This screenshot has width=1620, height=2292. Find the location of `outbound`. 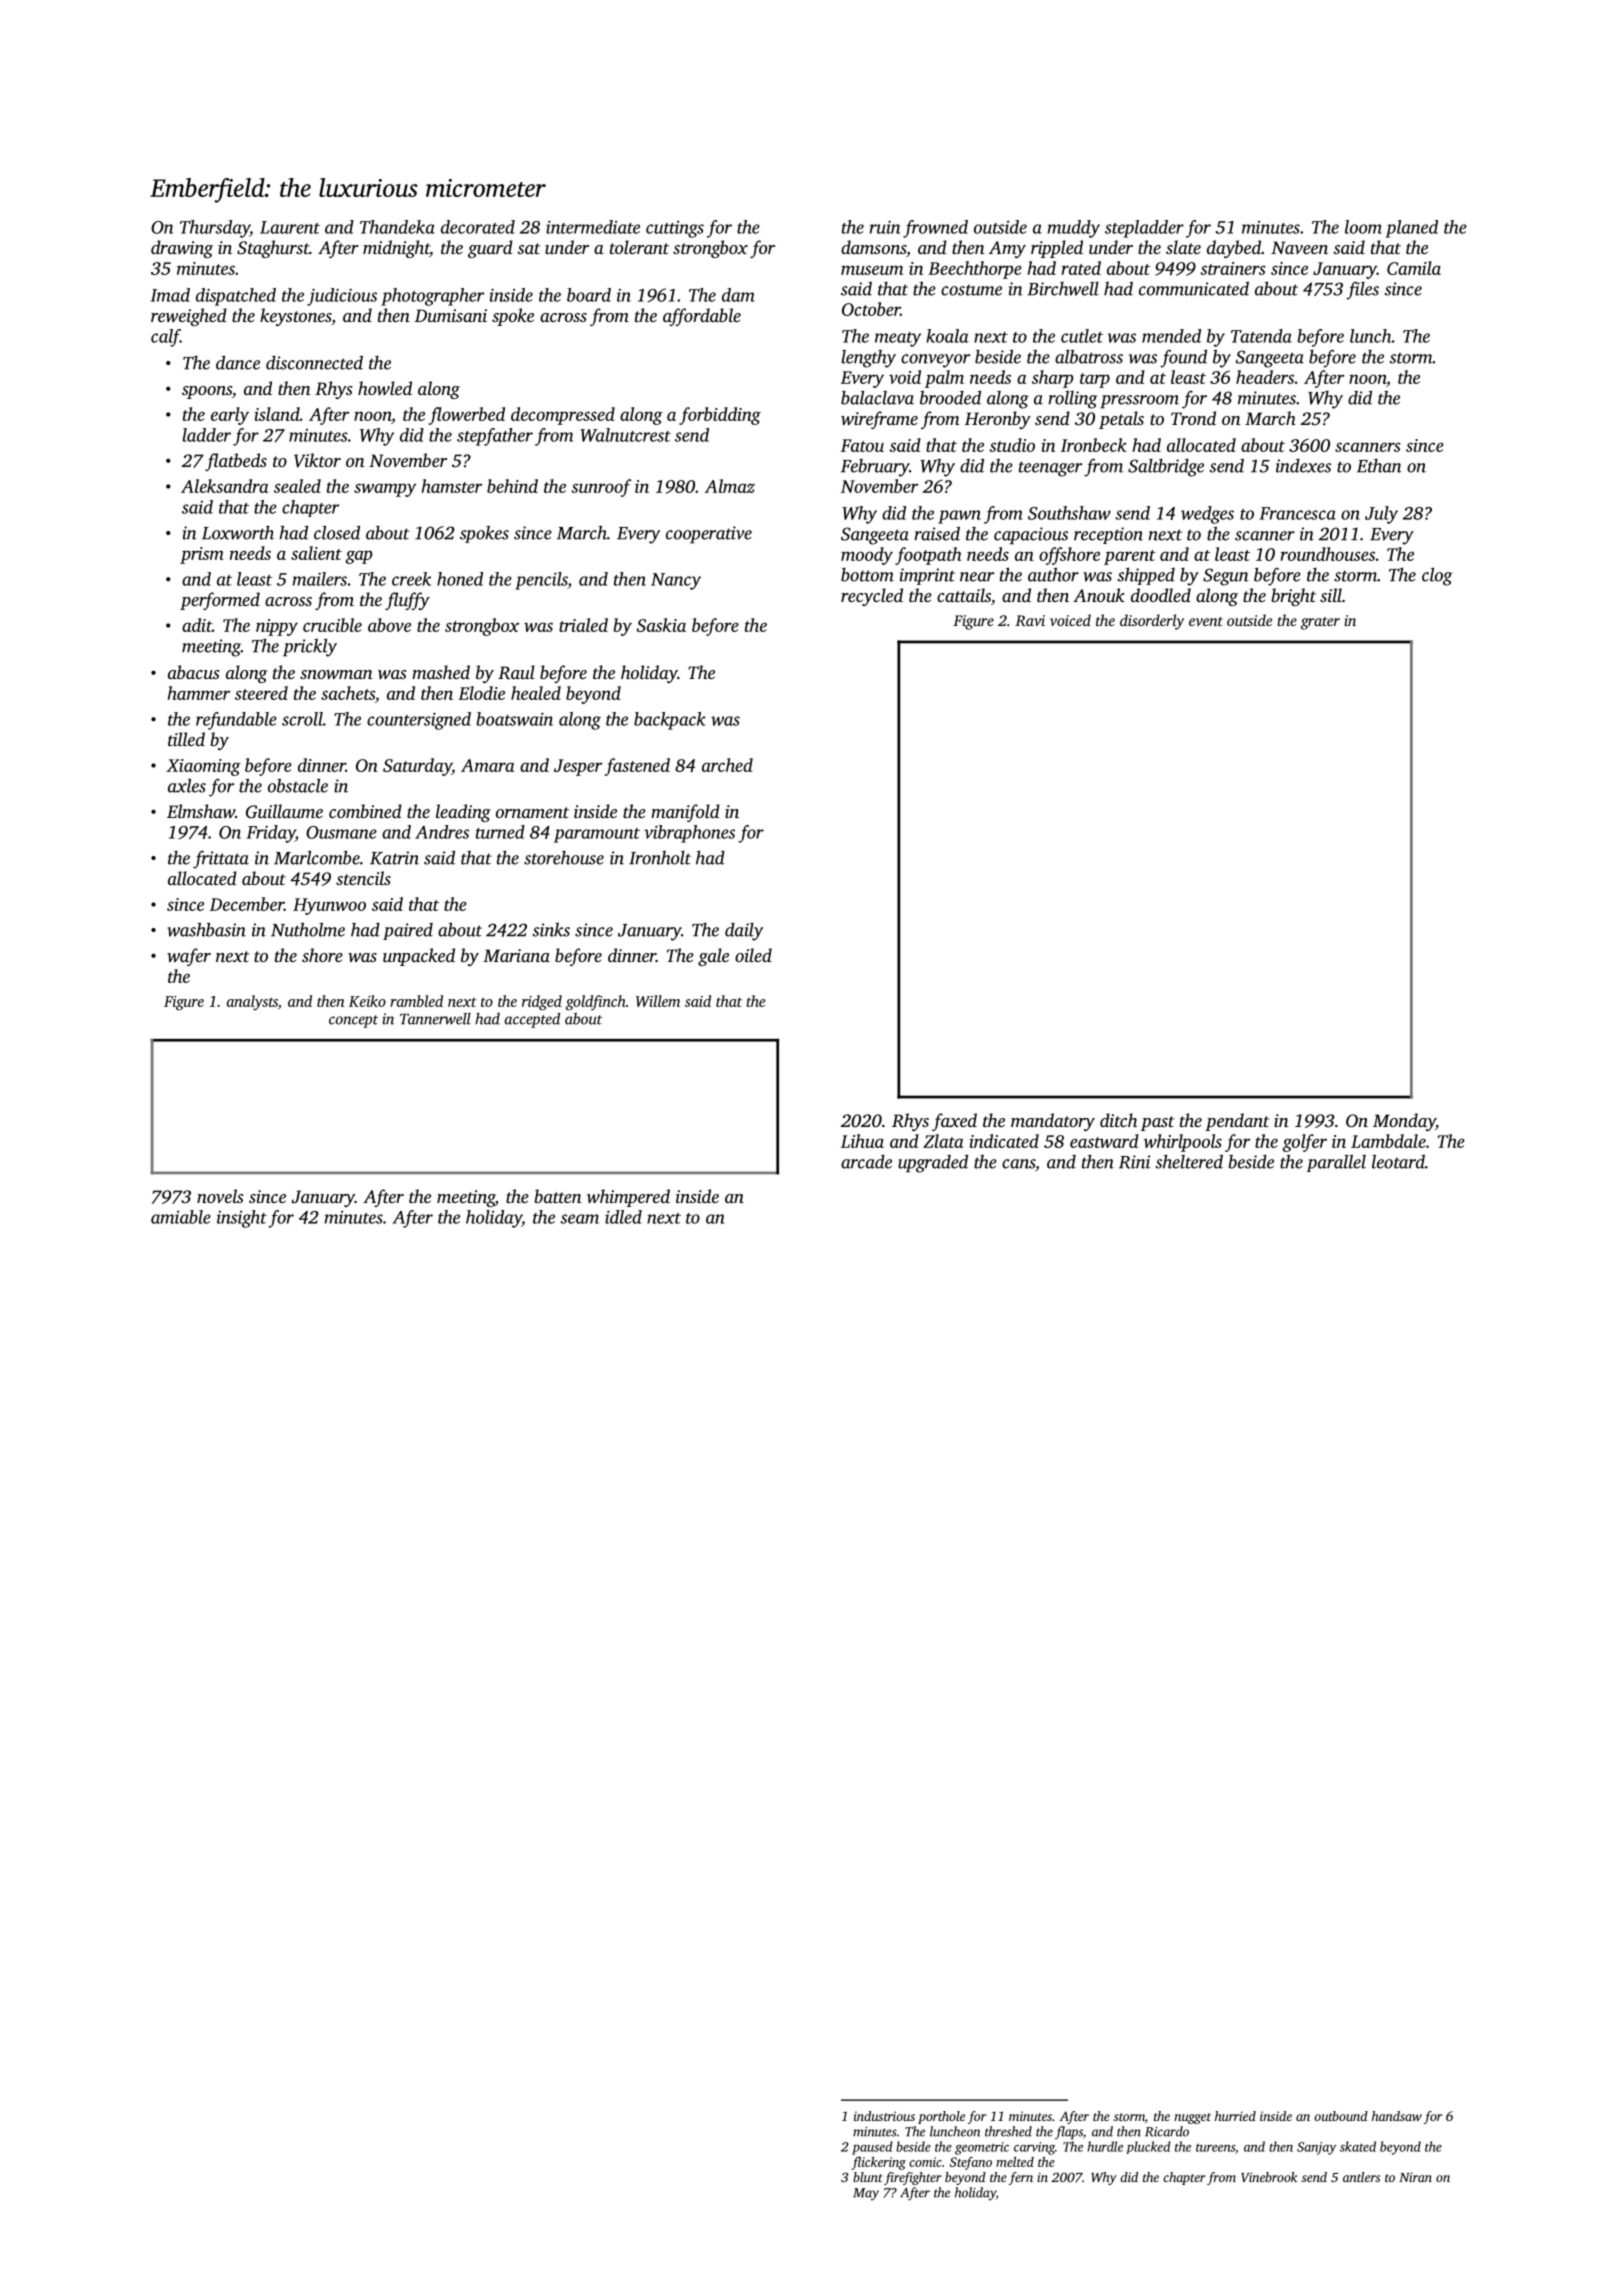

outbound is located at coordinates (1341, 2116).
